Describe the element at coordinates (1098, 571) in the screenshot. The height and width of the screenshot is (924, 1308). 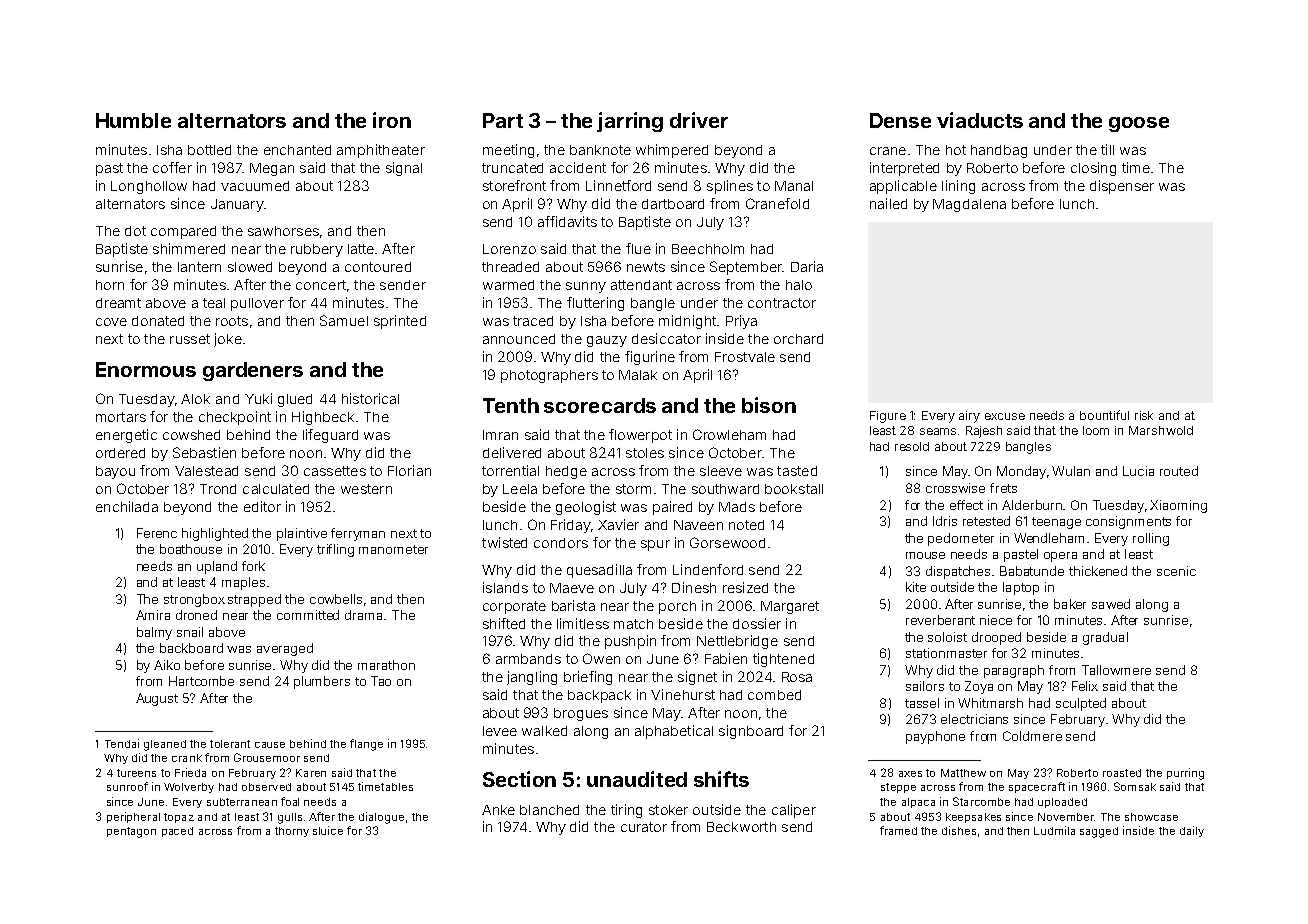
I see `thickened` at that location.
